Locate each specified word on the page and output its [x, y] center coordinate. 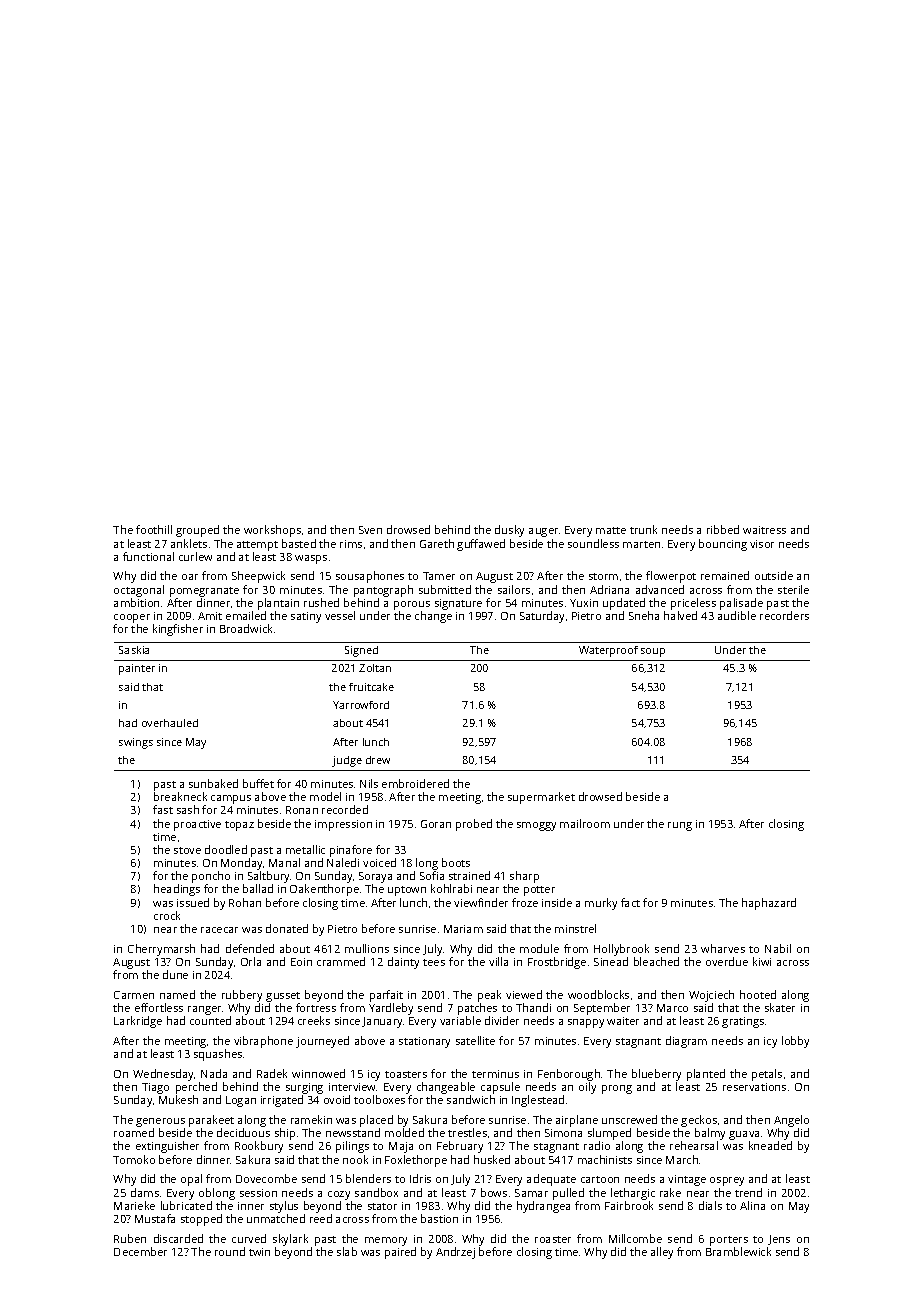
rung [680, 826]
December [140, 1251]
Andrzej [455, 1253]
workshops [272, 531]
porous [412, 605]
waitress [764, 530]
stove [187, 850]
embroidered [415, 783]
